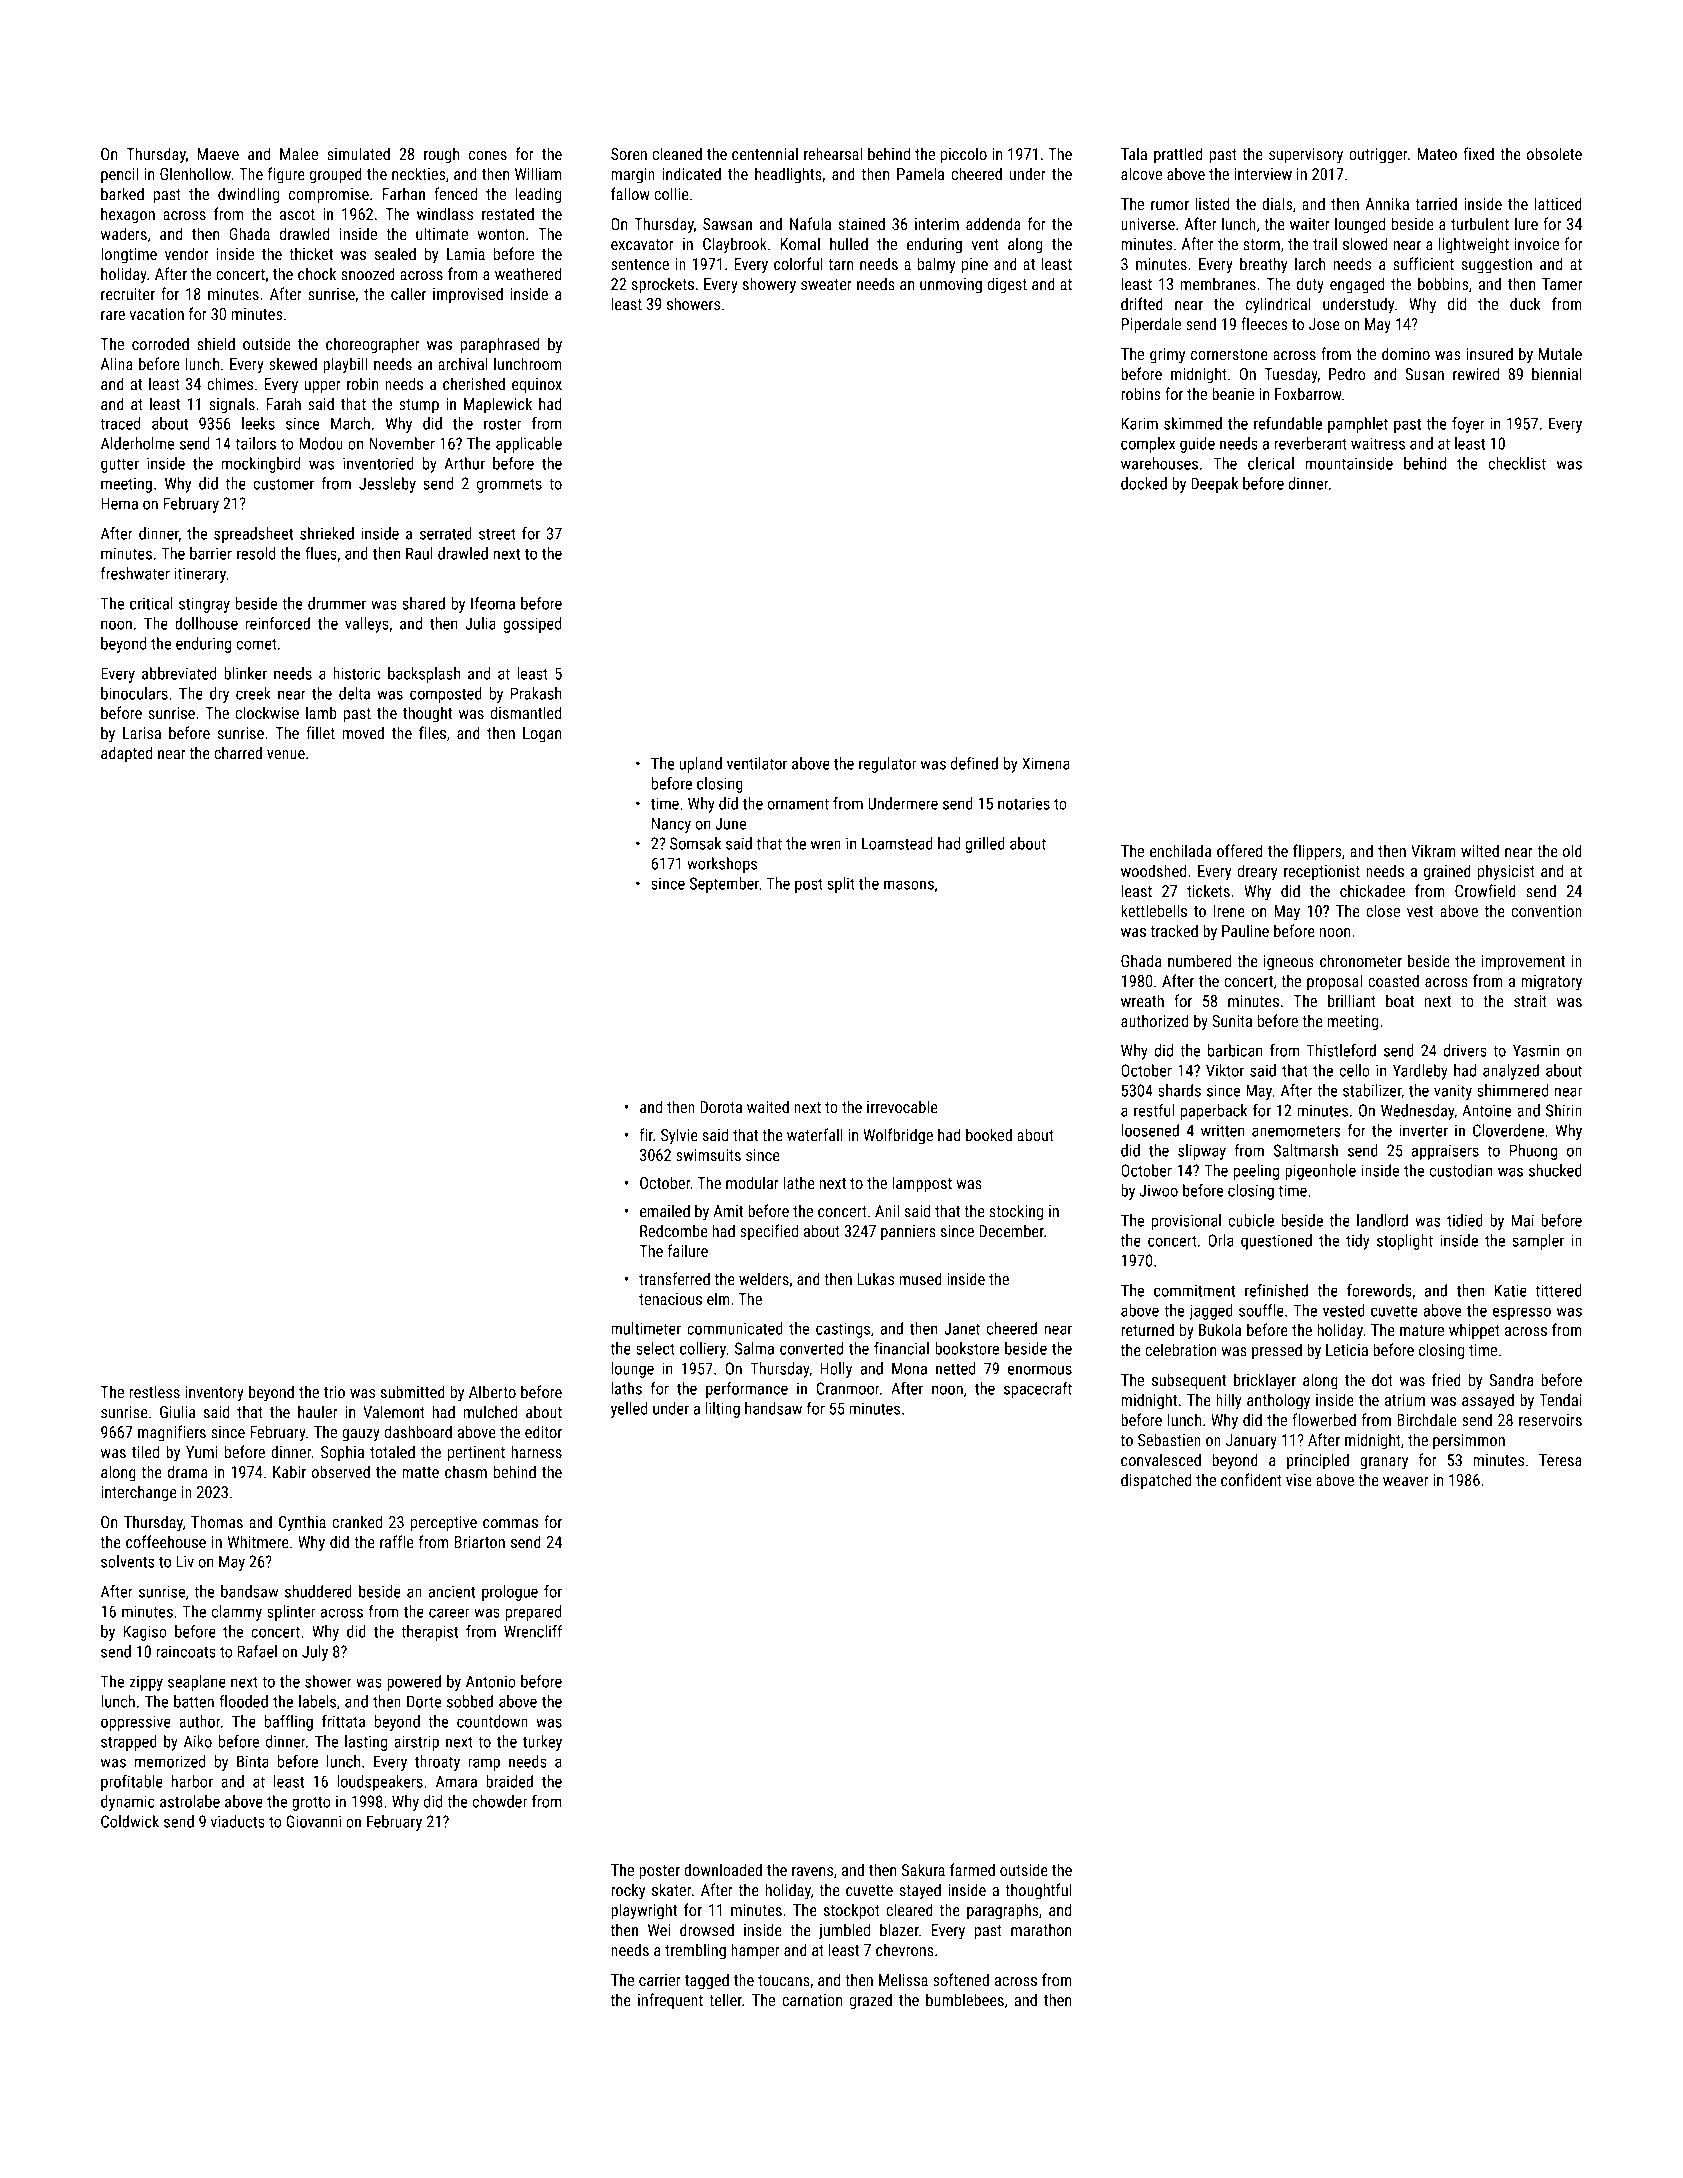 The width and height of the document is (1683, 2178). What do you see at coordinates (1480, 850) in the document?
I see `wilted` at bounding box center [1480, 850].
